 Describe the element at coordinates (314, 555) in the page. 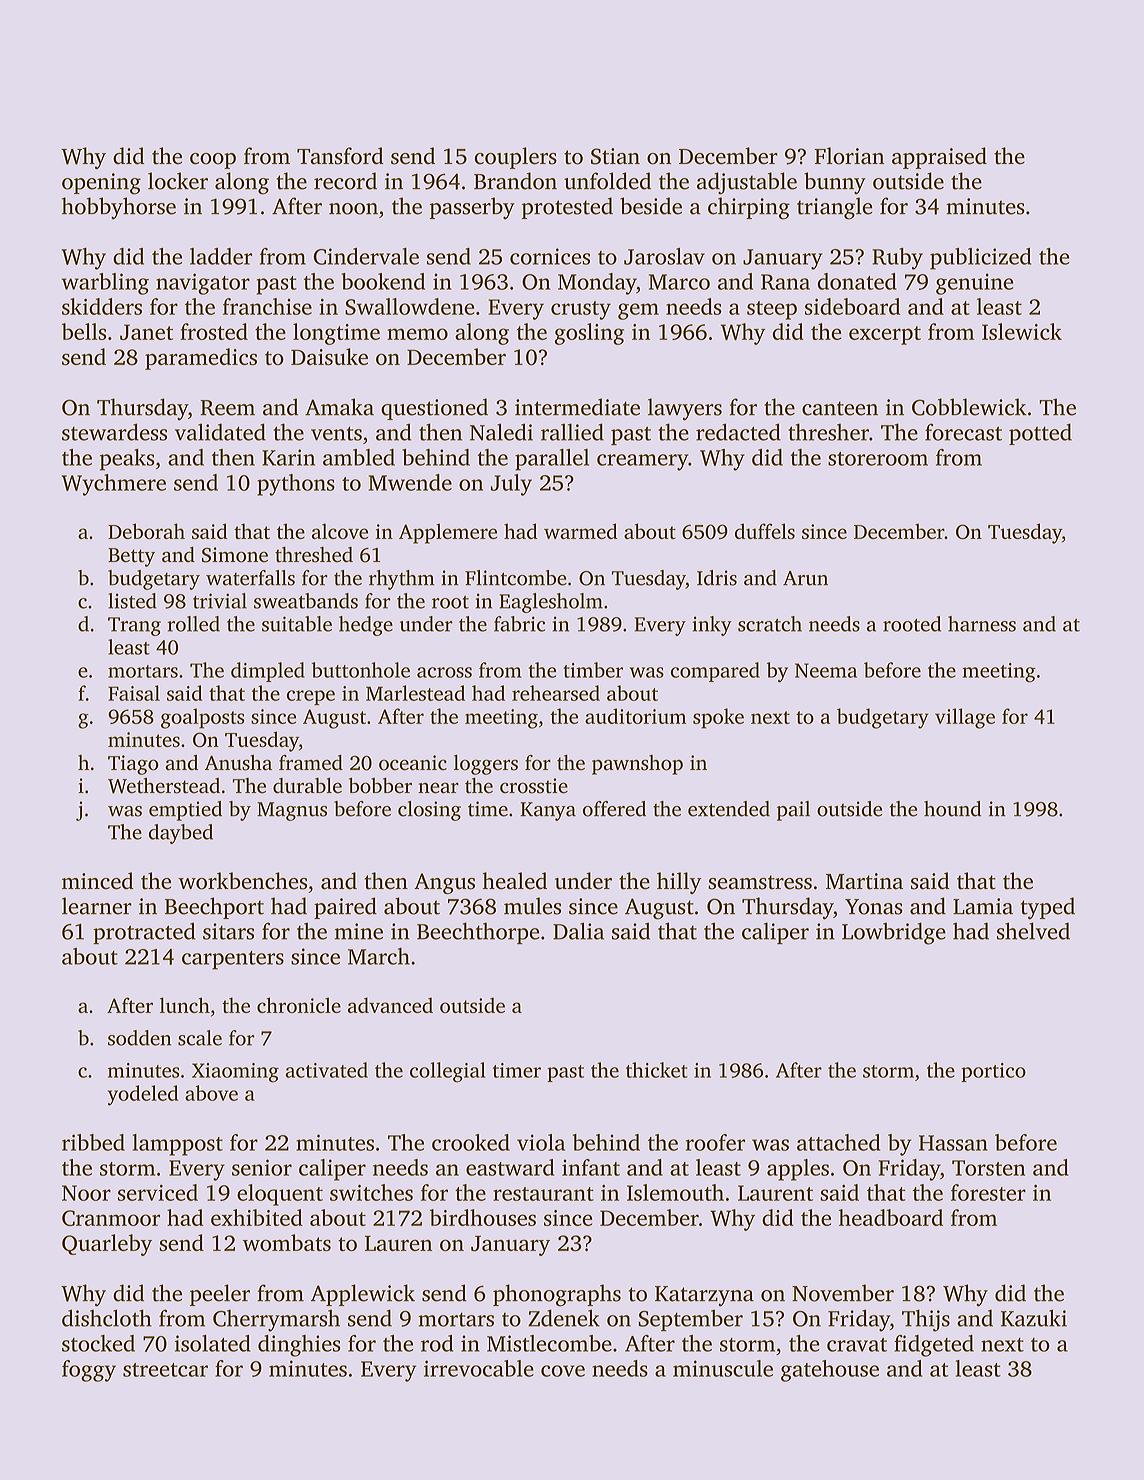

I see `threshed` at that location.
